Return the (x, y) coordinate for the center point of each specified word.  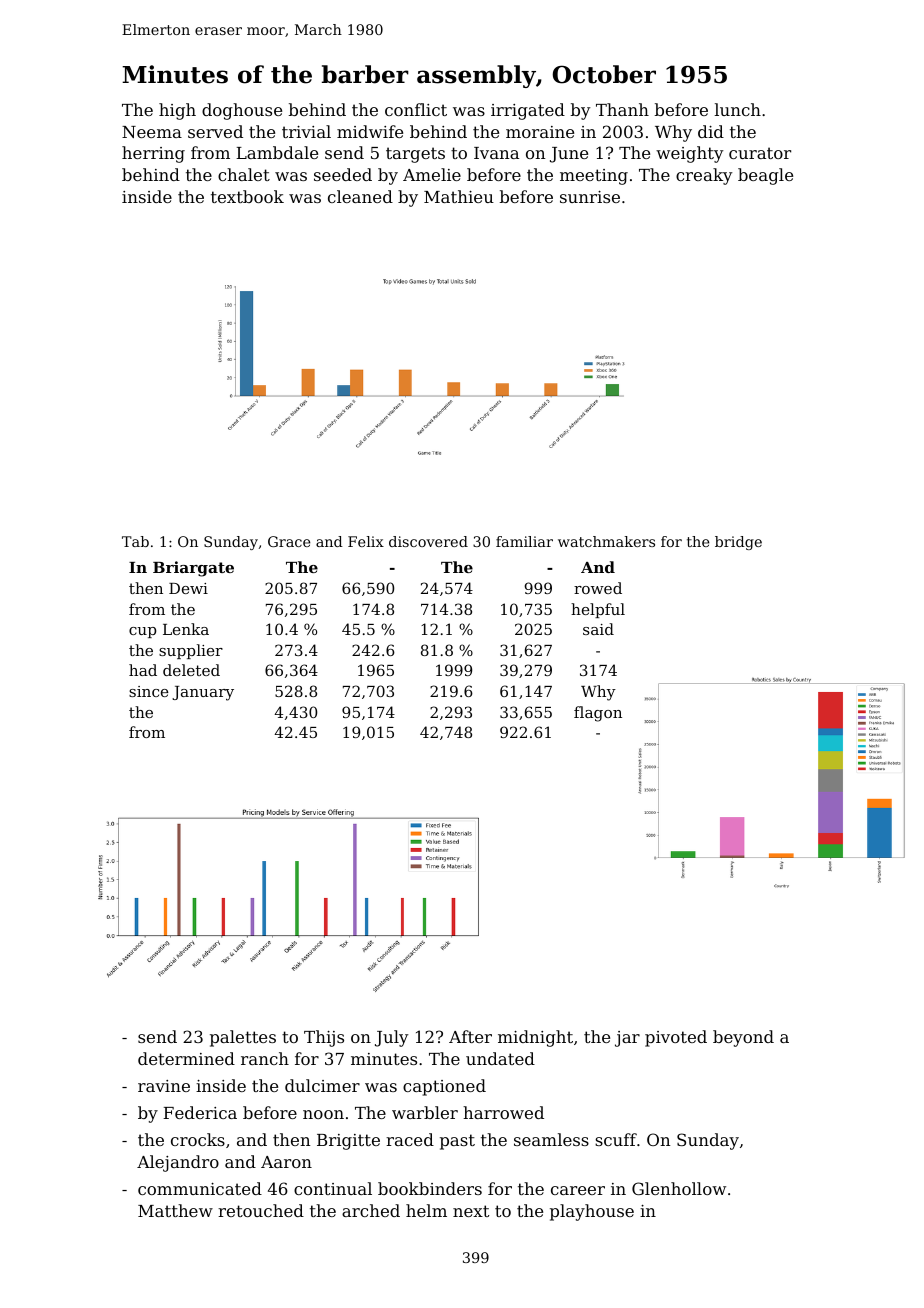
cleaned (360, 196)
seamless (551, 1139)
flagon (598, 714)
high (177, 111)
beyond (743, 1038)
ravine (164, 1086)
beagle (765, 176)
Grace (289, 541)
